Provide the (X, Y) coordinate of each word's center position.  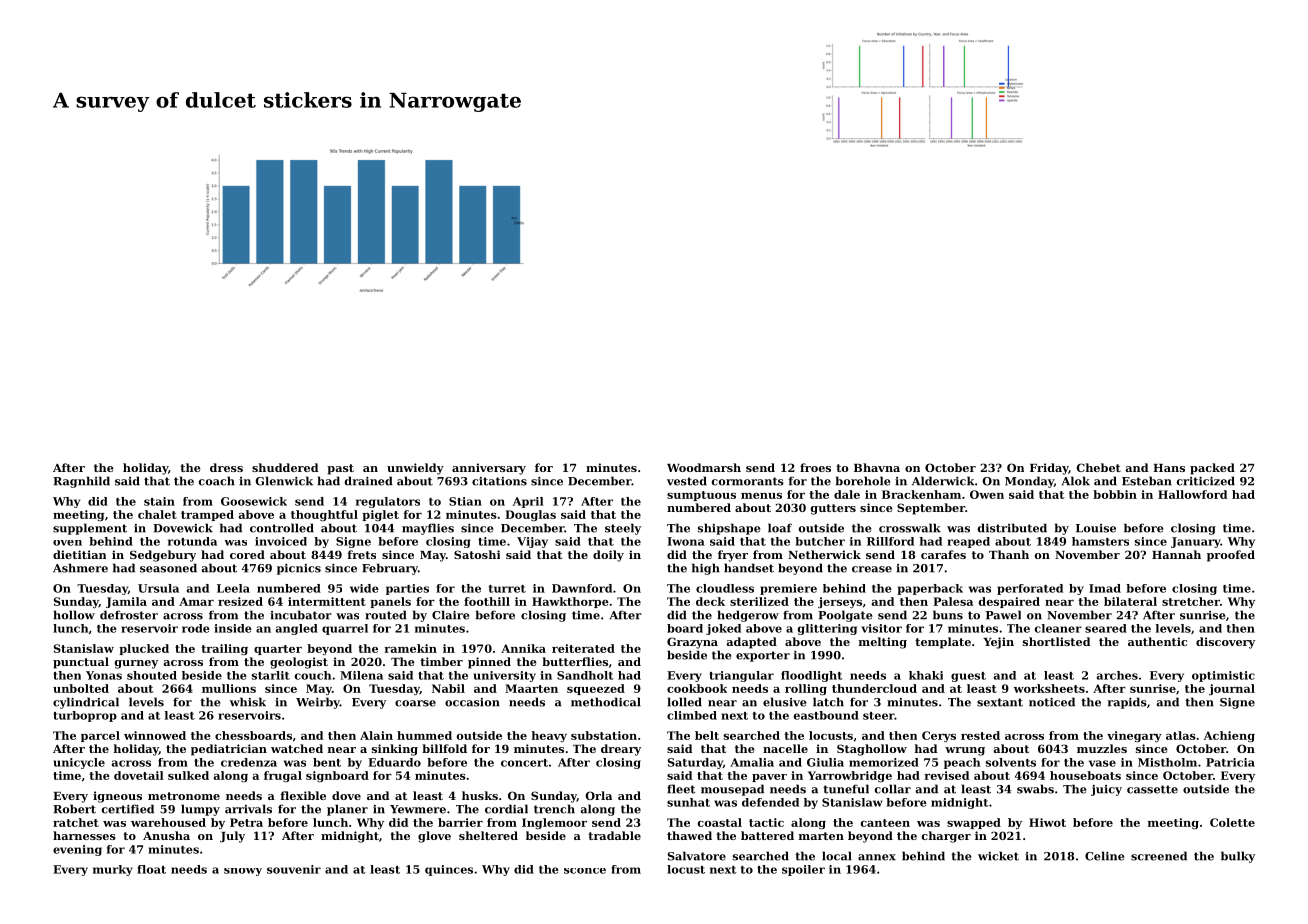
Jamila (126, 602)
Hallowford (1192, 494)
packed (1212, 469)
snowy (243, 872)
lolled (684, 702)
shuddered (285, 467)
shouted (152, 675)
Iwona (686, 541)
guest (968, 677)
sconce (585, 871)
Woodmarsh (704, 467)
